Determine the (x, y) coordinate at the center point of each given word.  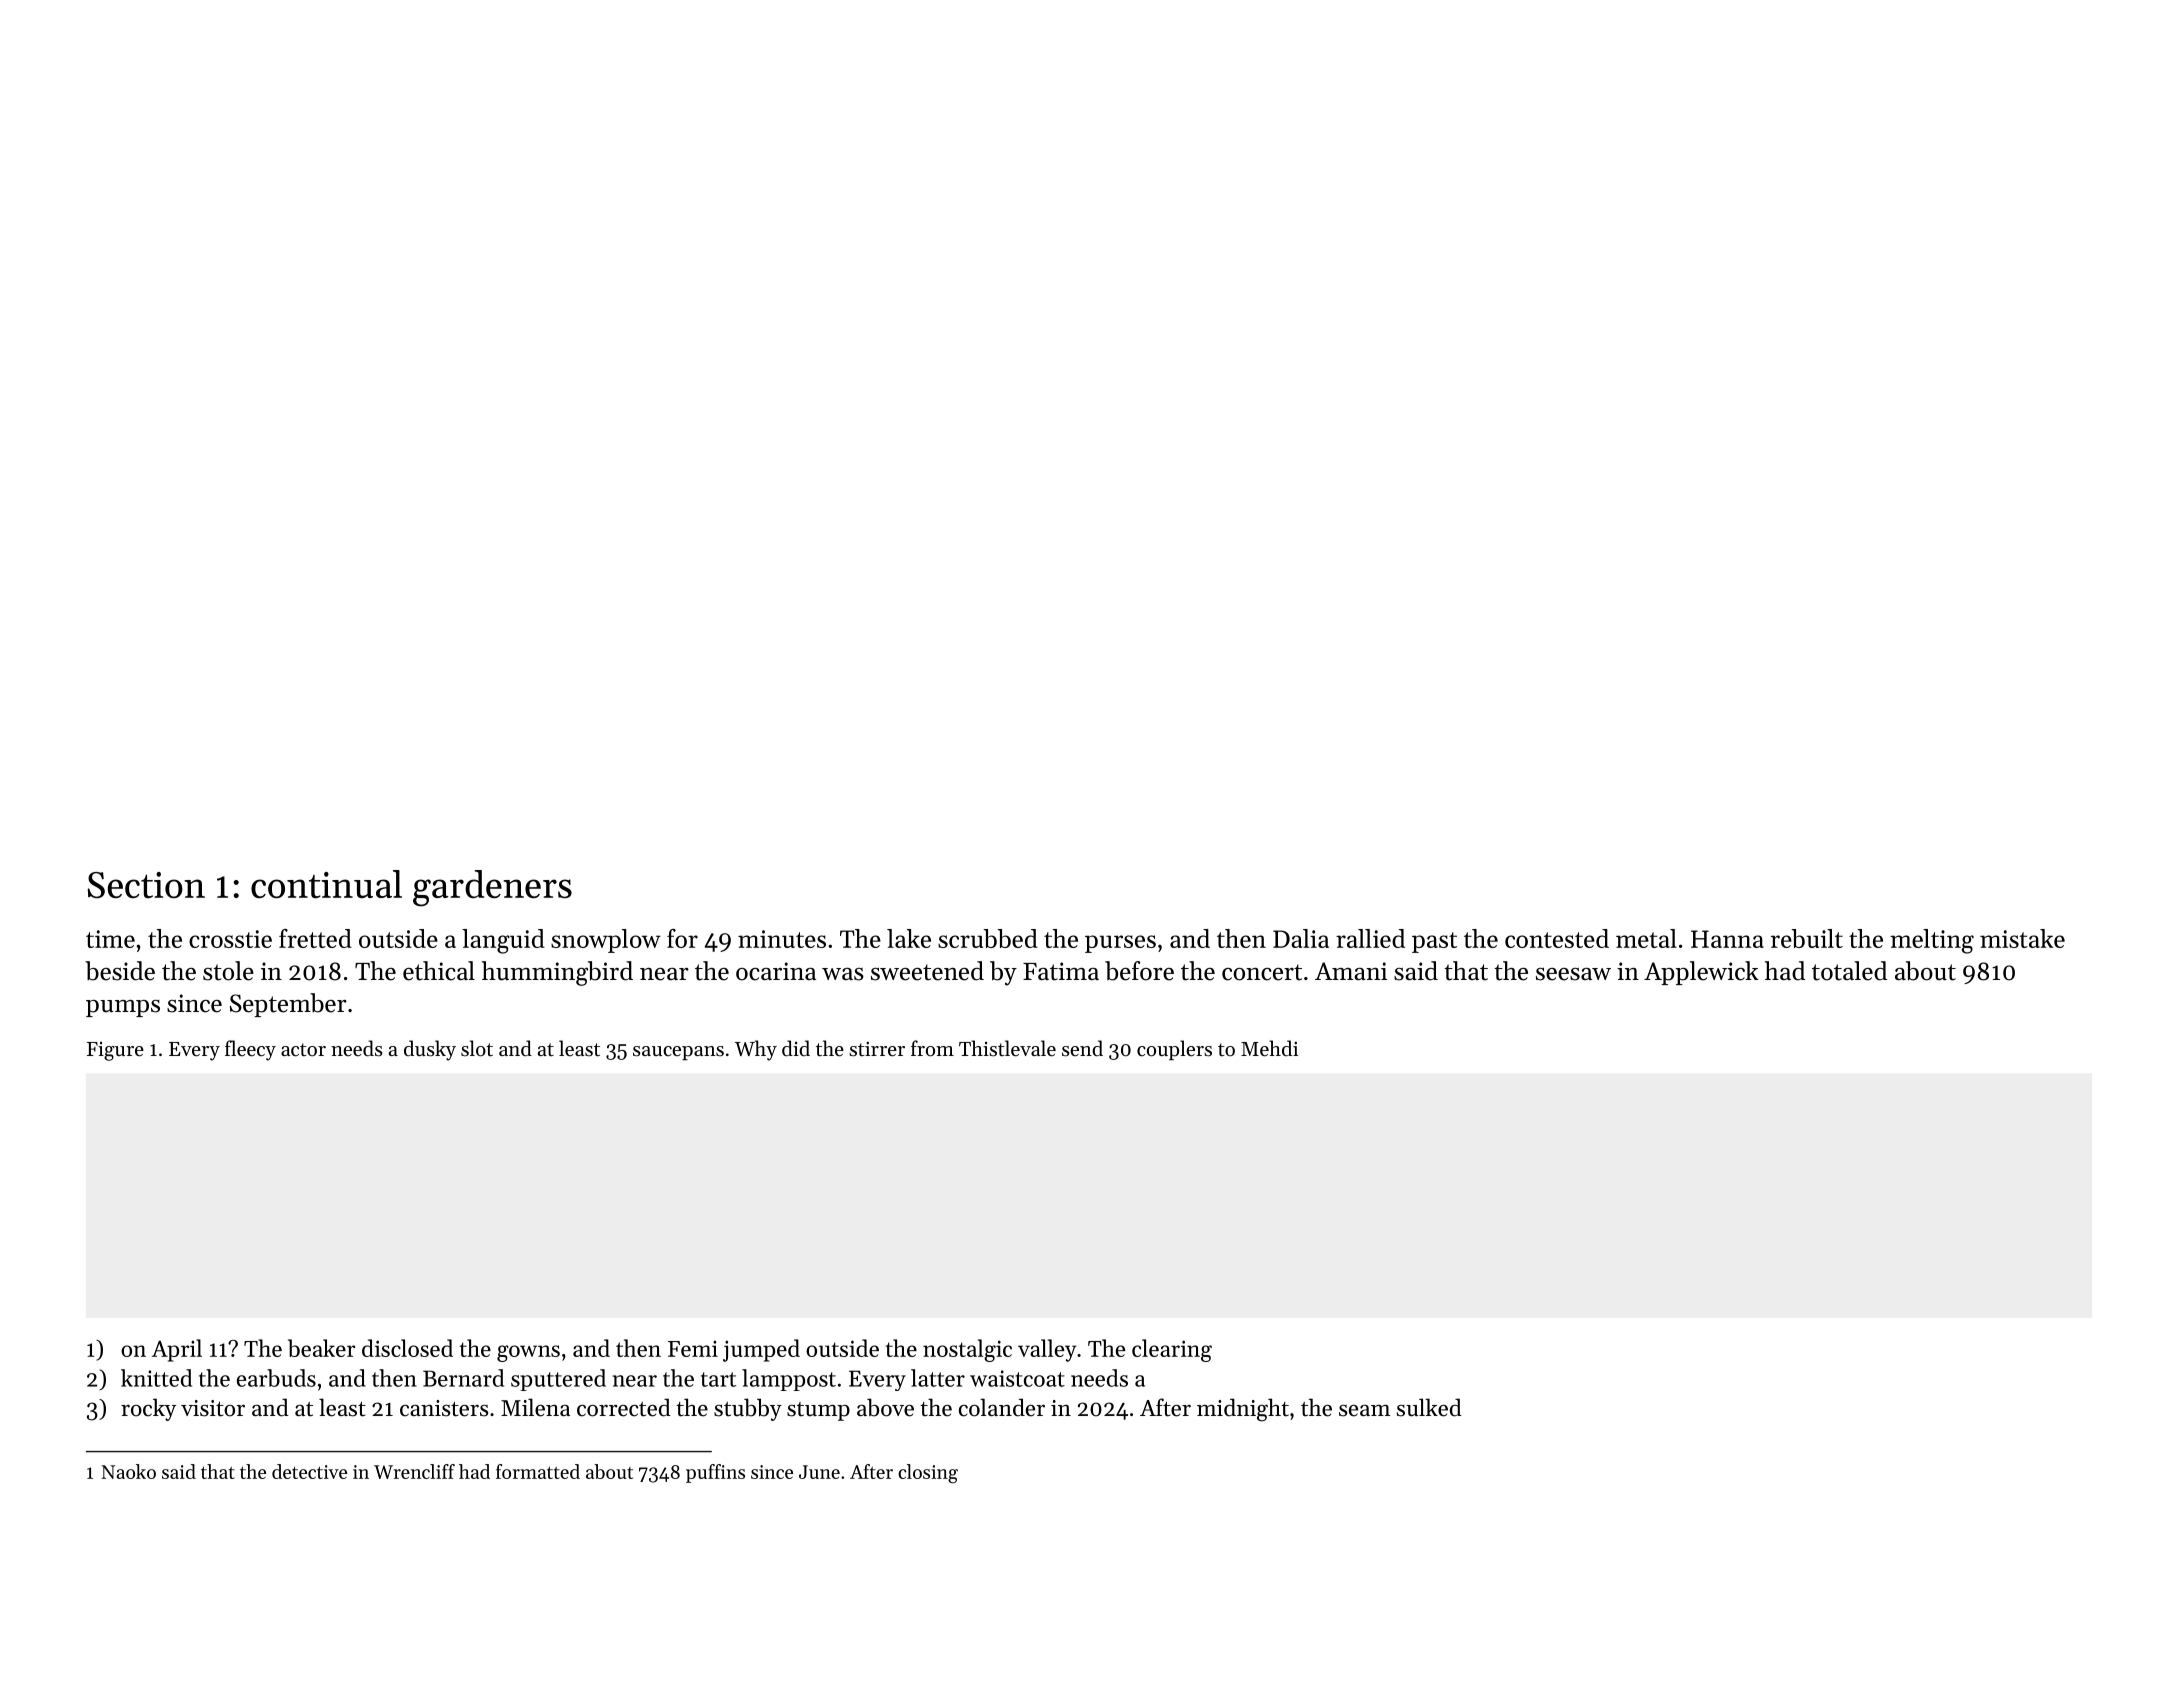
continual (326, 884)
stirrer (877, 1049)
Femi (693, 1349)
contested (1557, 938)
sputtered (558, 1380)
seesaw (1573, 974)
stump (818, 1411)
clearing (1172, 1350)
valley (1047, 1350)
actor (303, 1050)
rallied (1370, 938)
